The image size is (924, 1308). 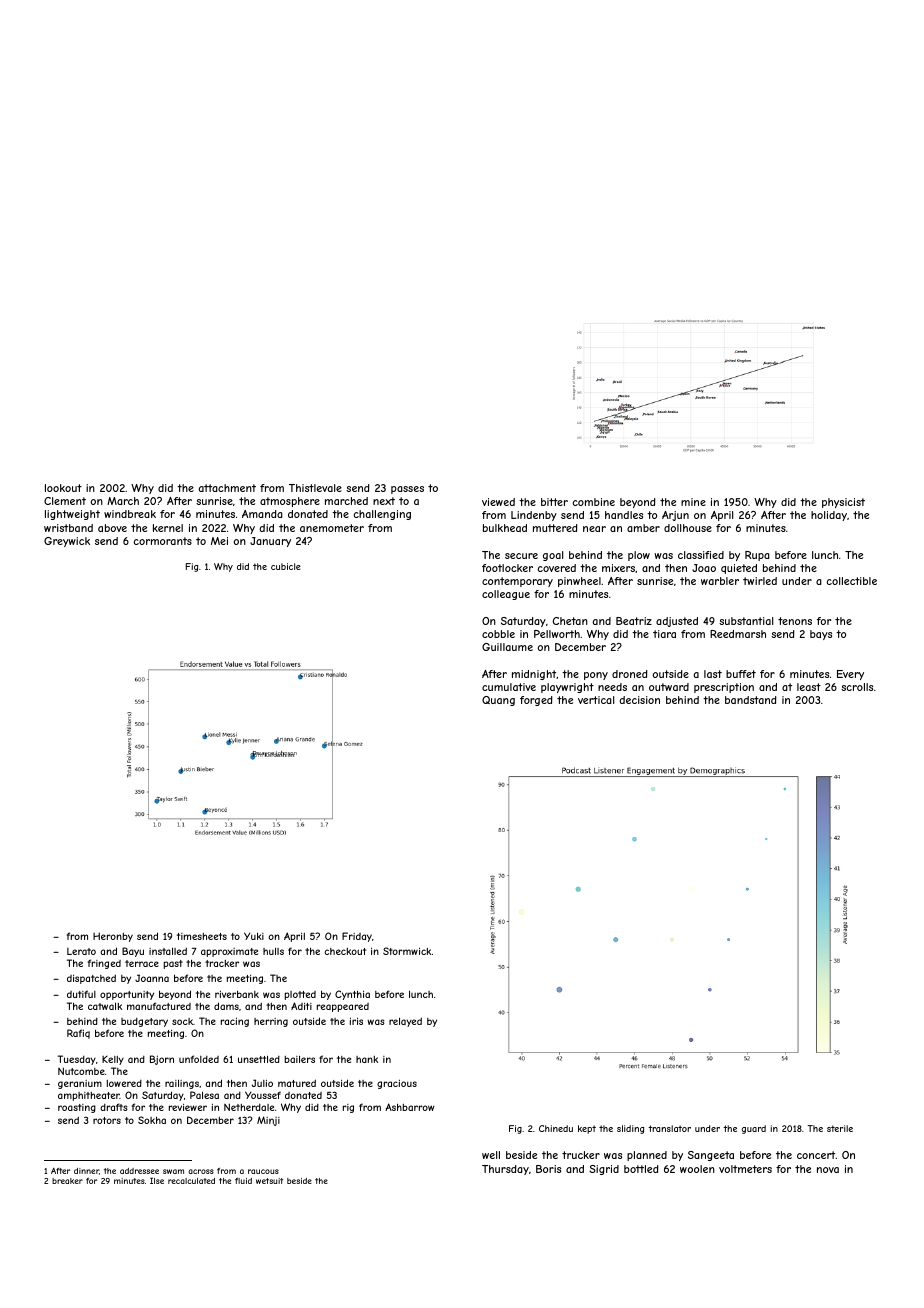 What do you see at coordinates (65, 501) in the image?
I see `Clement` at bounding box center [65, 501].
